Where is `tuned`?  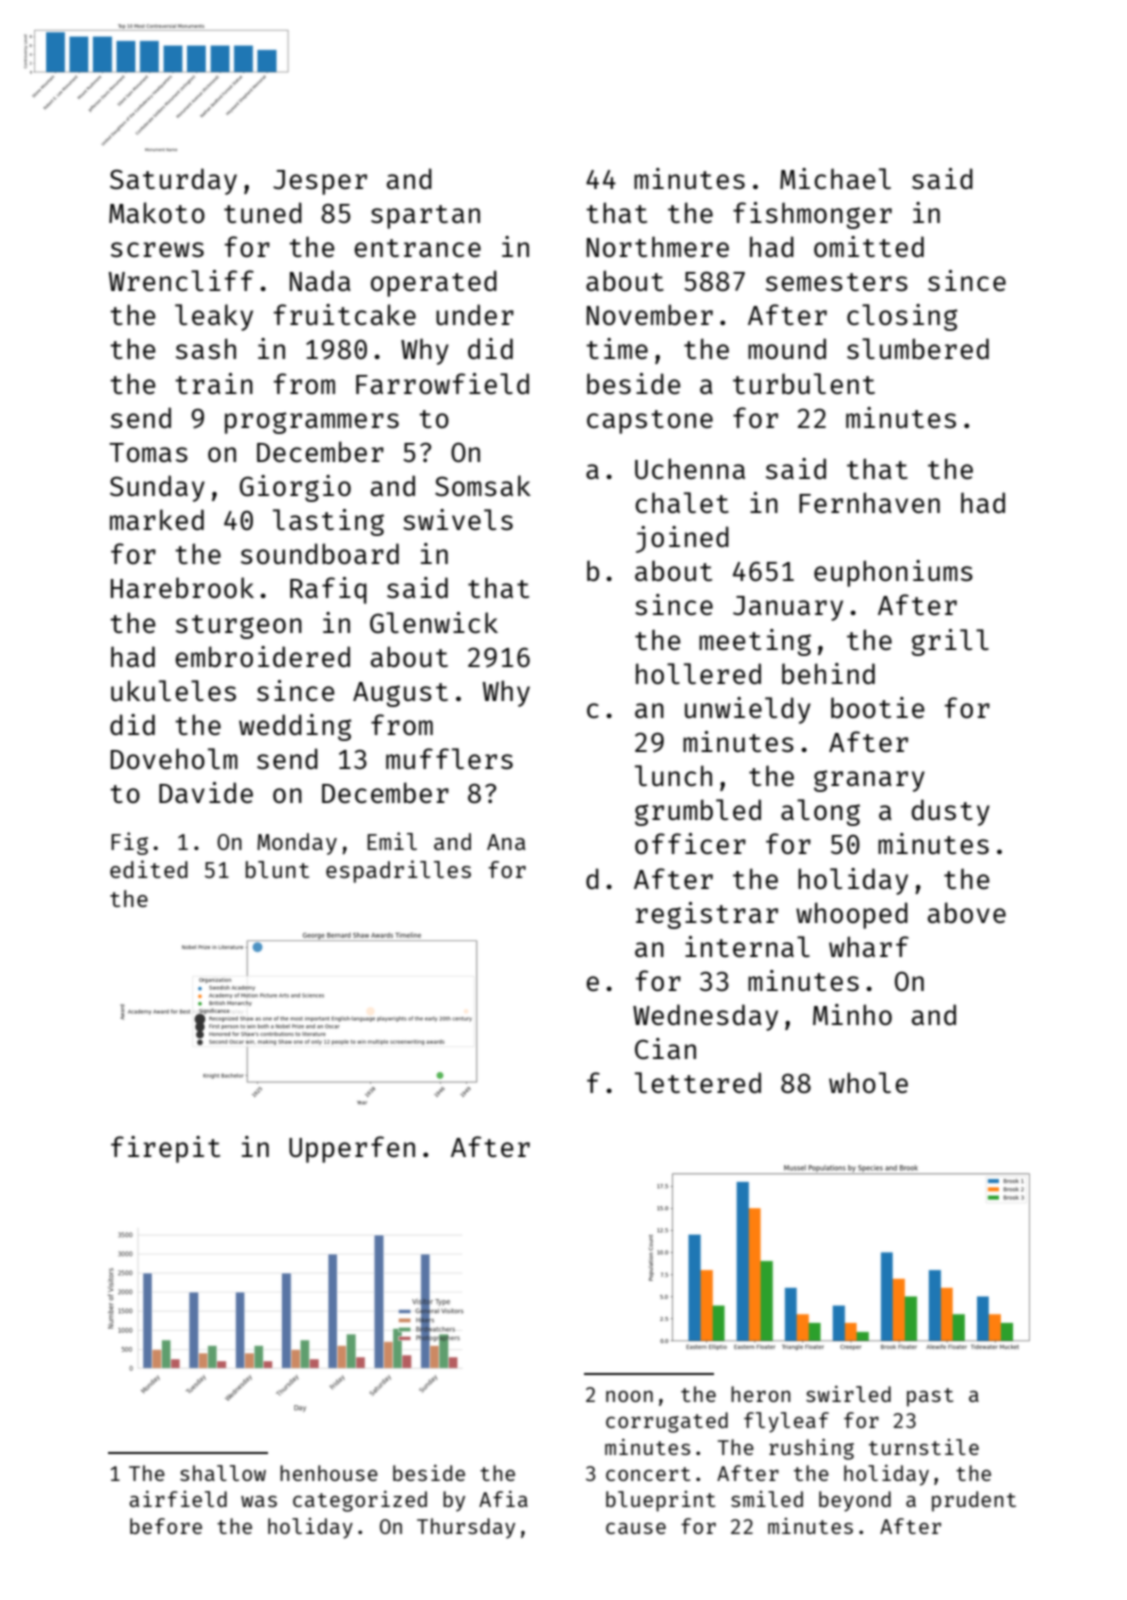 tuned is located at coordinates (263, 212).
